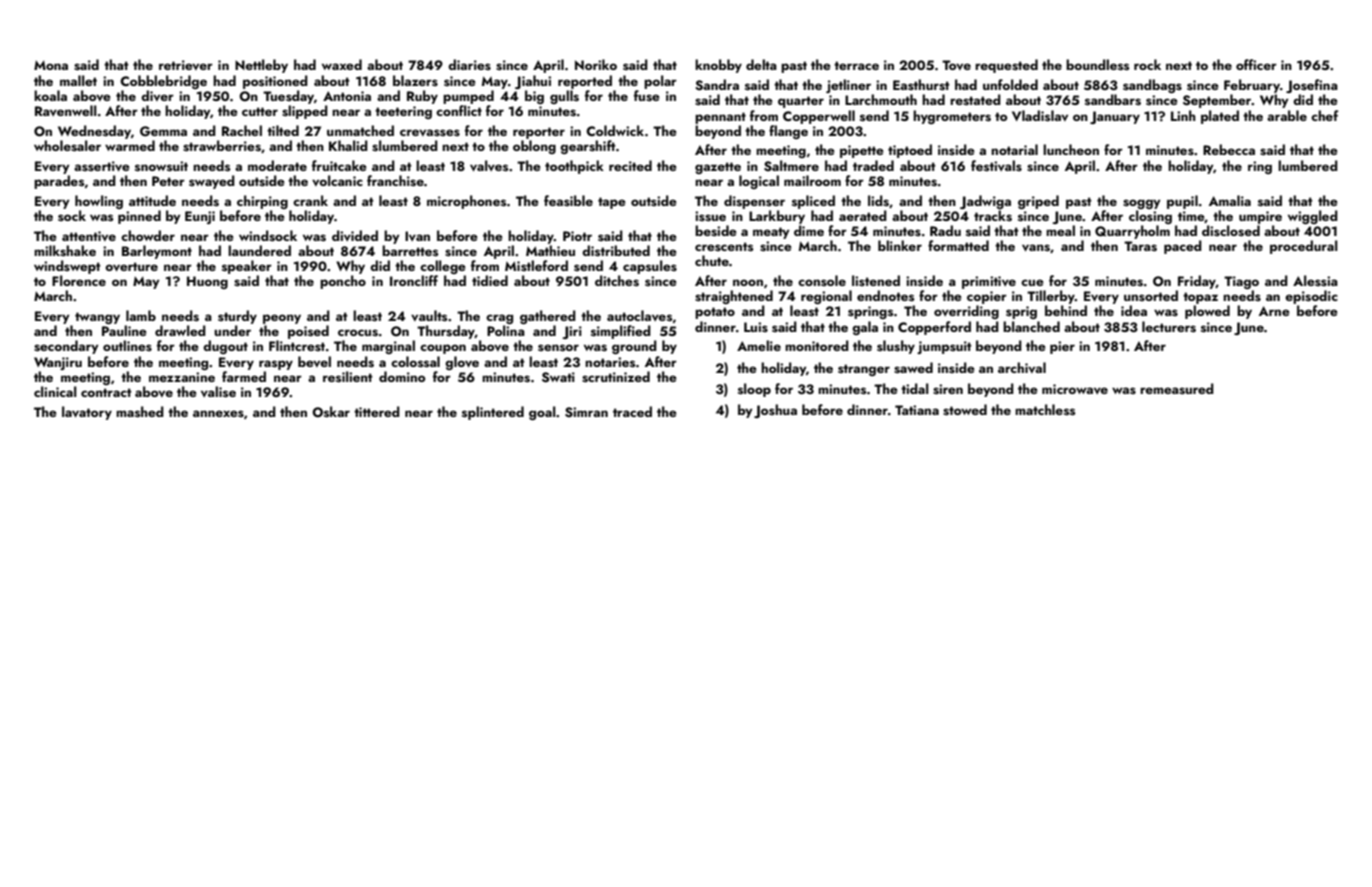 This document has width=1372, height=887. Describe the element at coordinates (1231, 230) in the document. I see `disclosed` at that location.
